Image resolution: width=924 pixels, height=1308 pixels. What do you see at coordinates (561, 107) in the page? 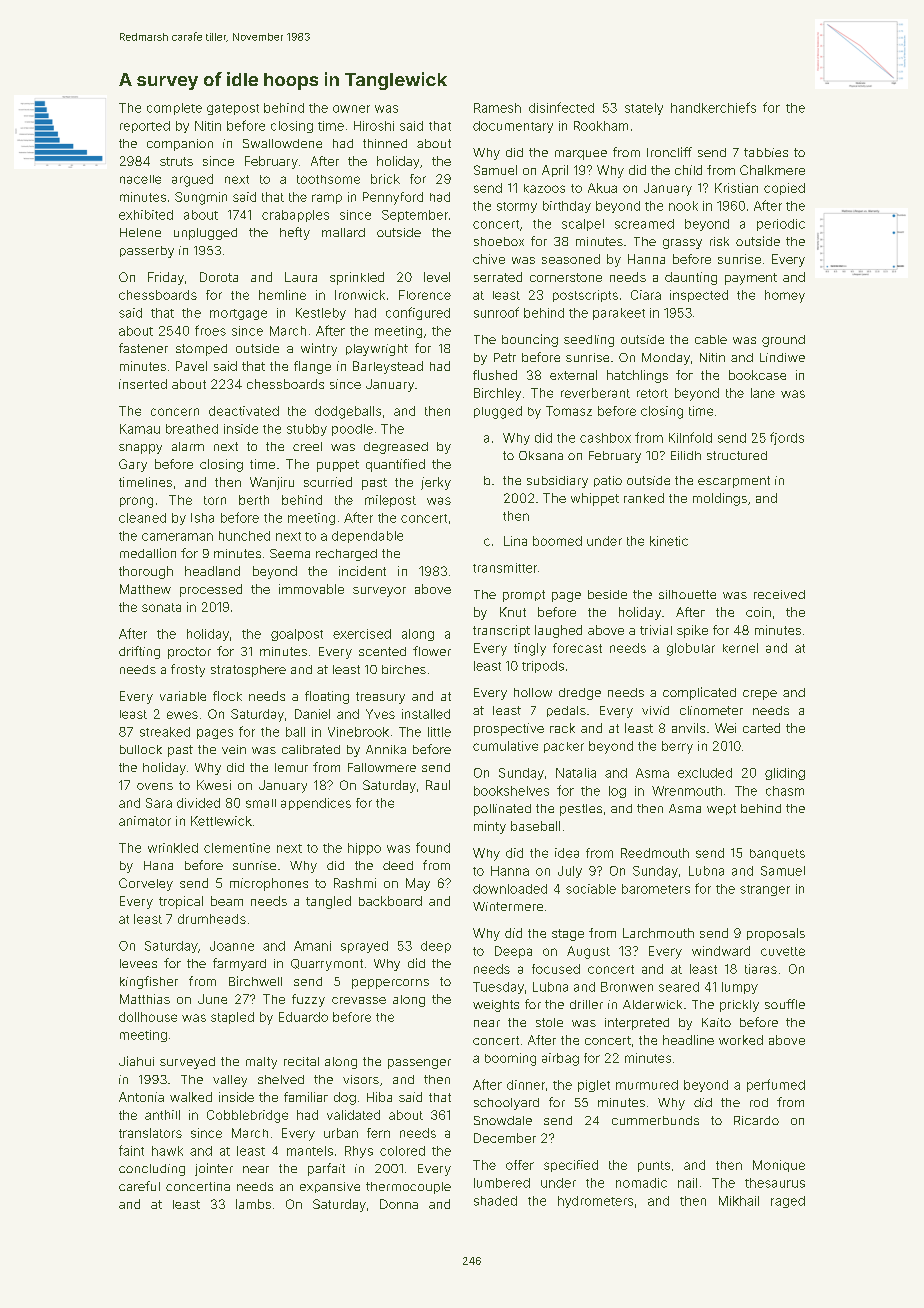
I see `disinfected` at bounding box center [561, 107].
